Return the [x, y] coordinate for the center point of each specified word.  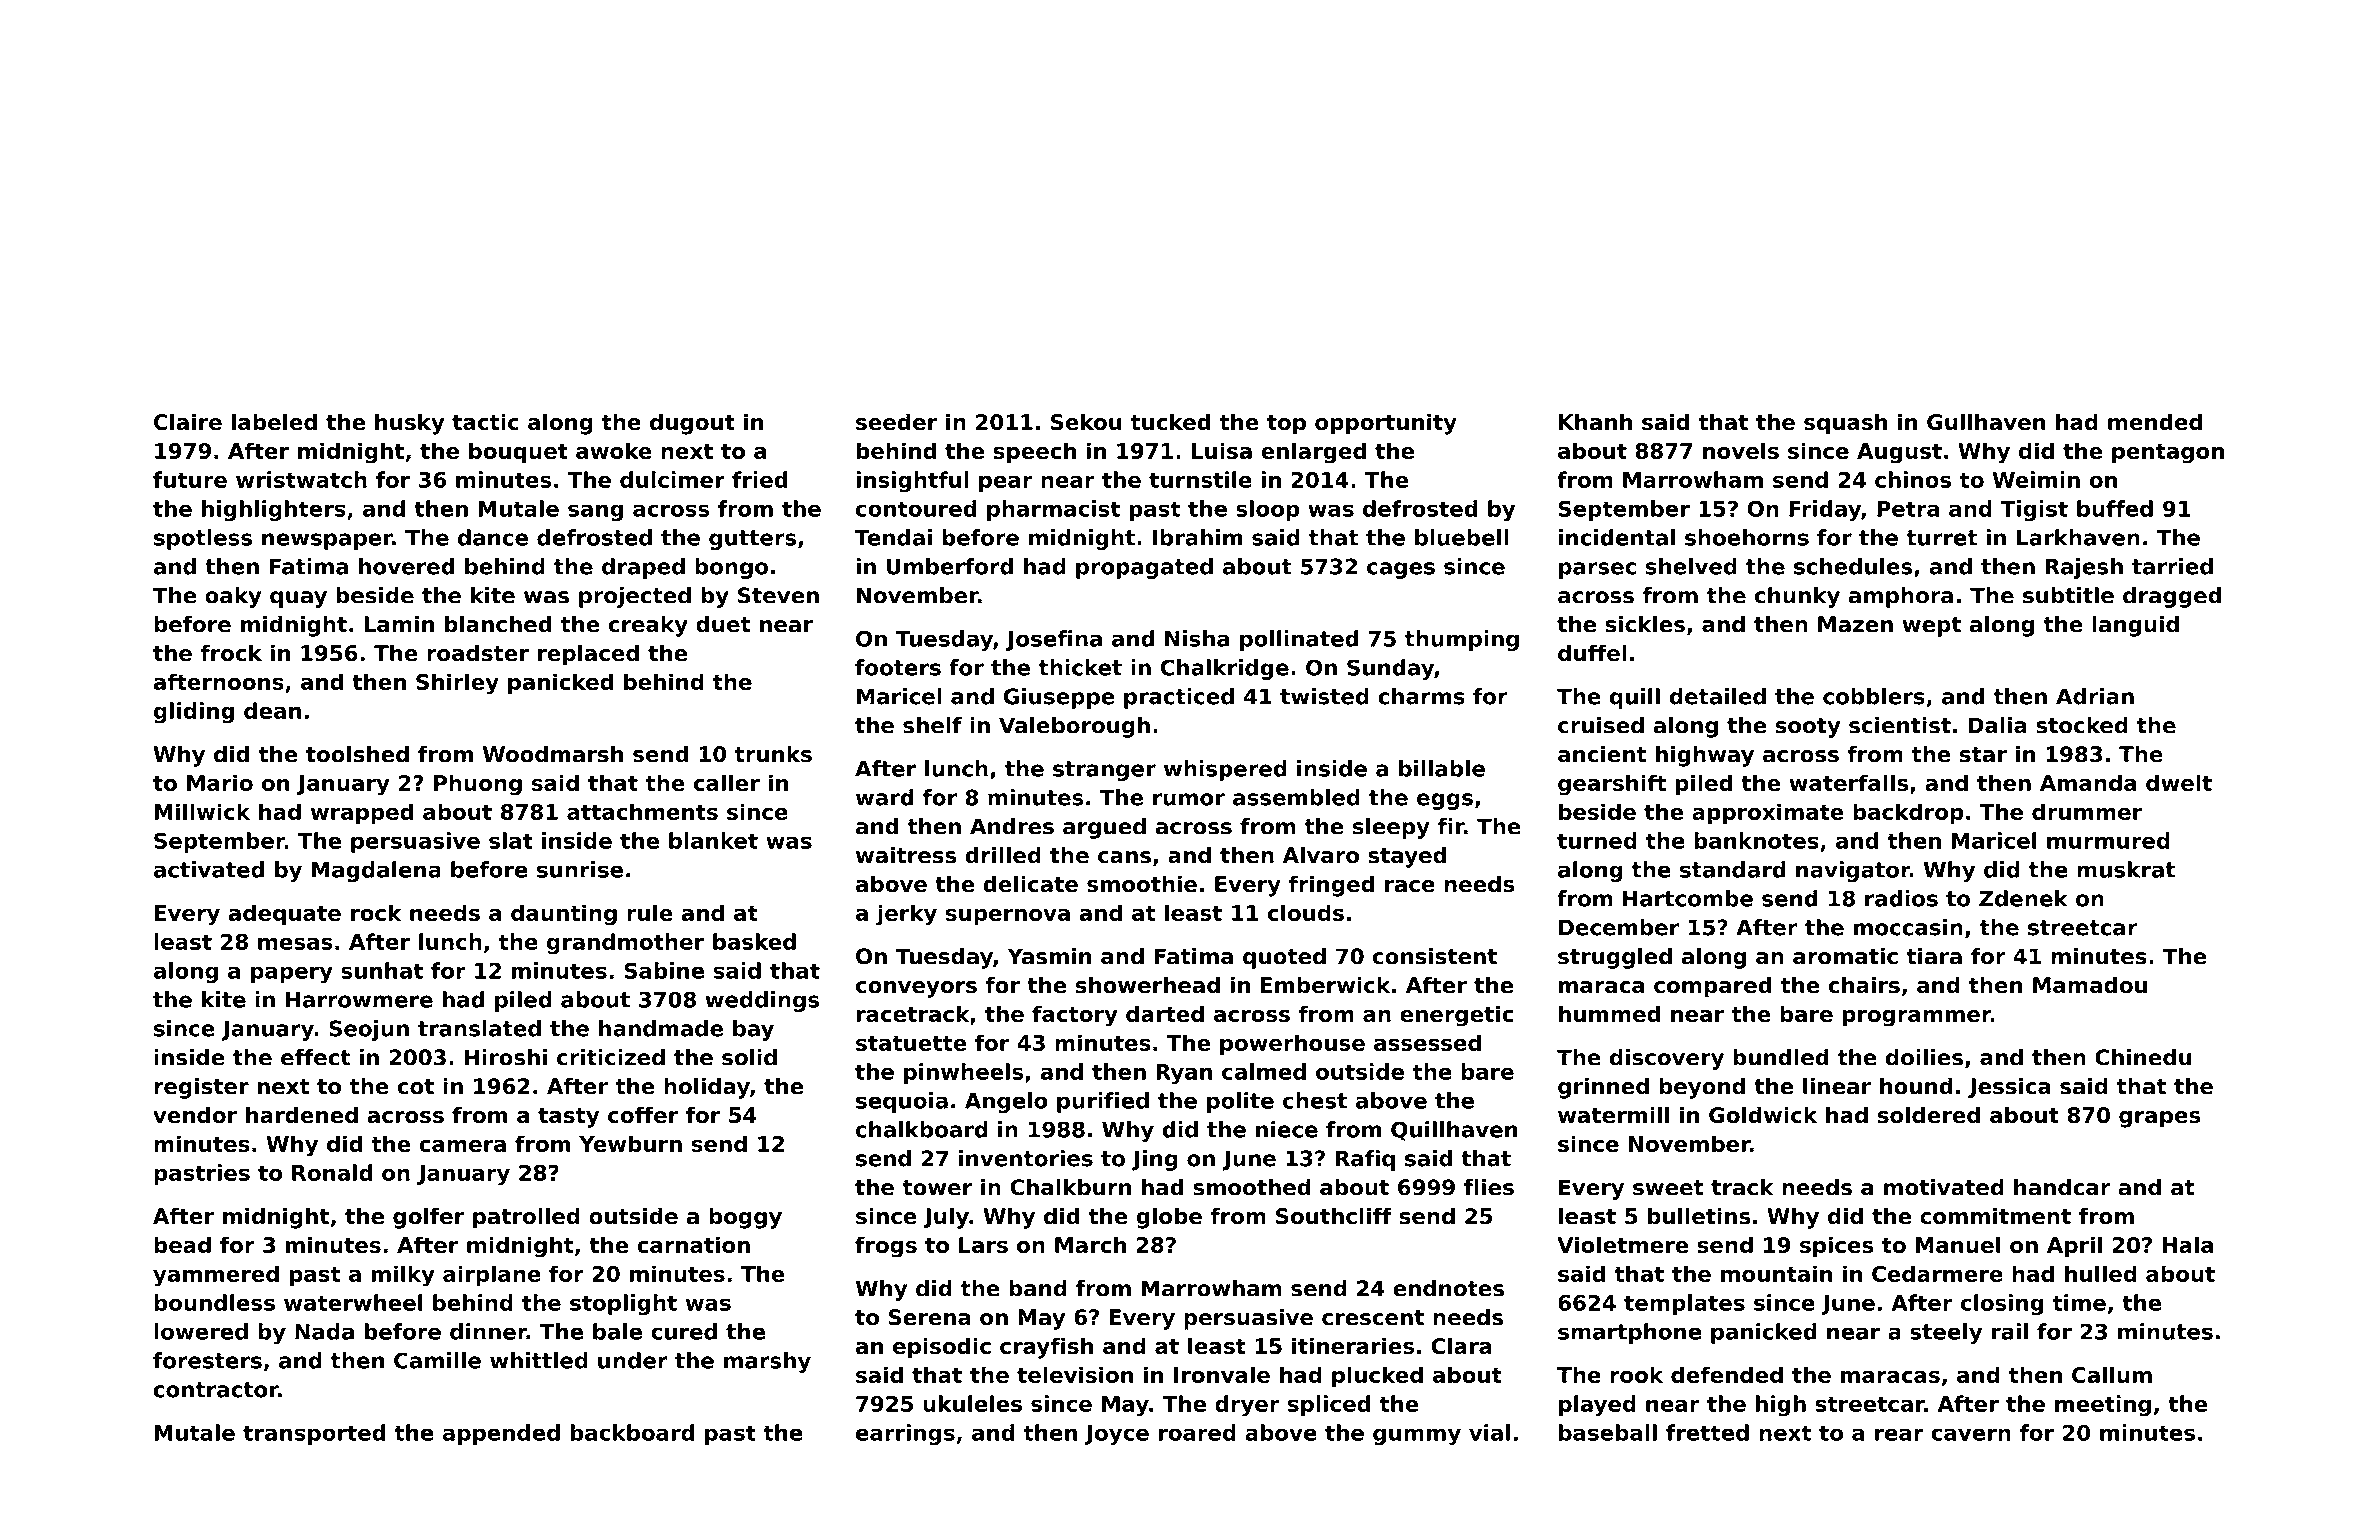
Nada [324, 1331]
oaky [233, 597]
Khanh [1595, 421]
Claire [188, 421]
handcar [2062, 1187]
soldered [1929, 1115]
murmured [2108, 840]
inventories [1026, 1158]
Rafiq [1365, 1160]
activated [209, 869]
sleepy [1391, 828]
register [201, 1088]
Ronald [332, 1172]
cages [1401, 570]
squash [1845, 424]
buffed [2115, 508]
